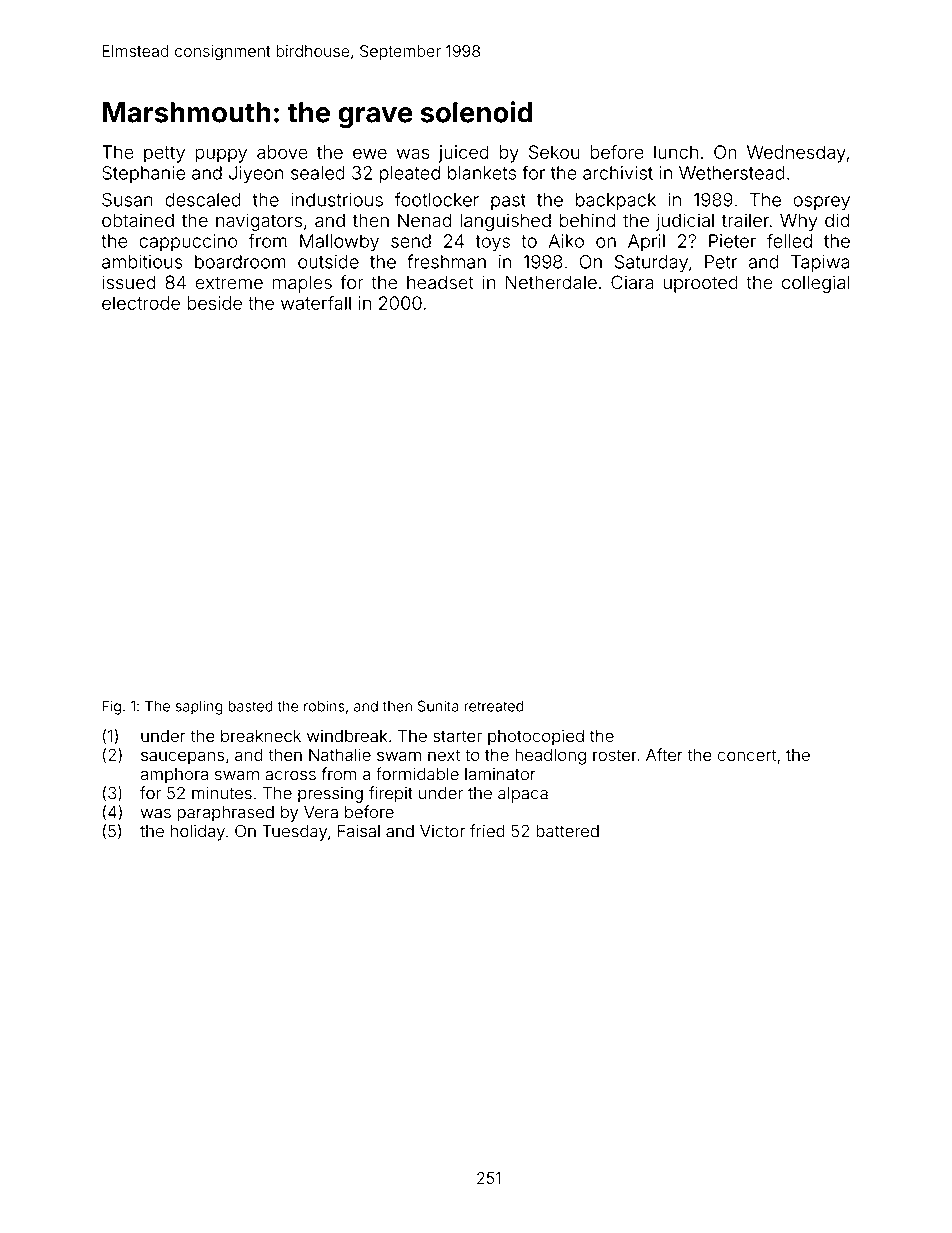 The width and height of the image is (952, 1233). I want to click on industrious, so click(337, 200).
